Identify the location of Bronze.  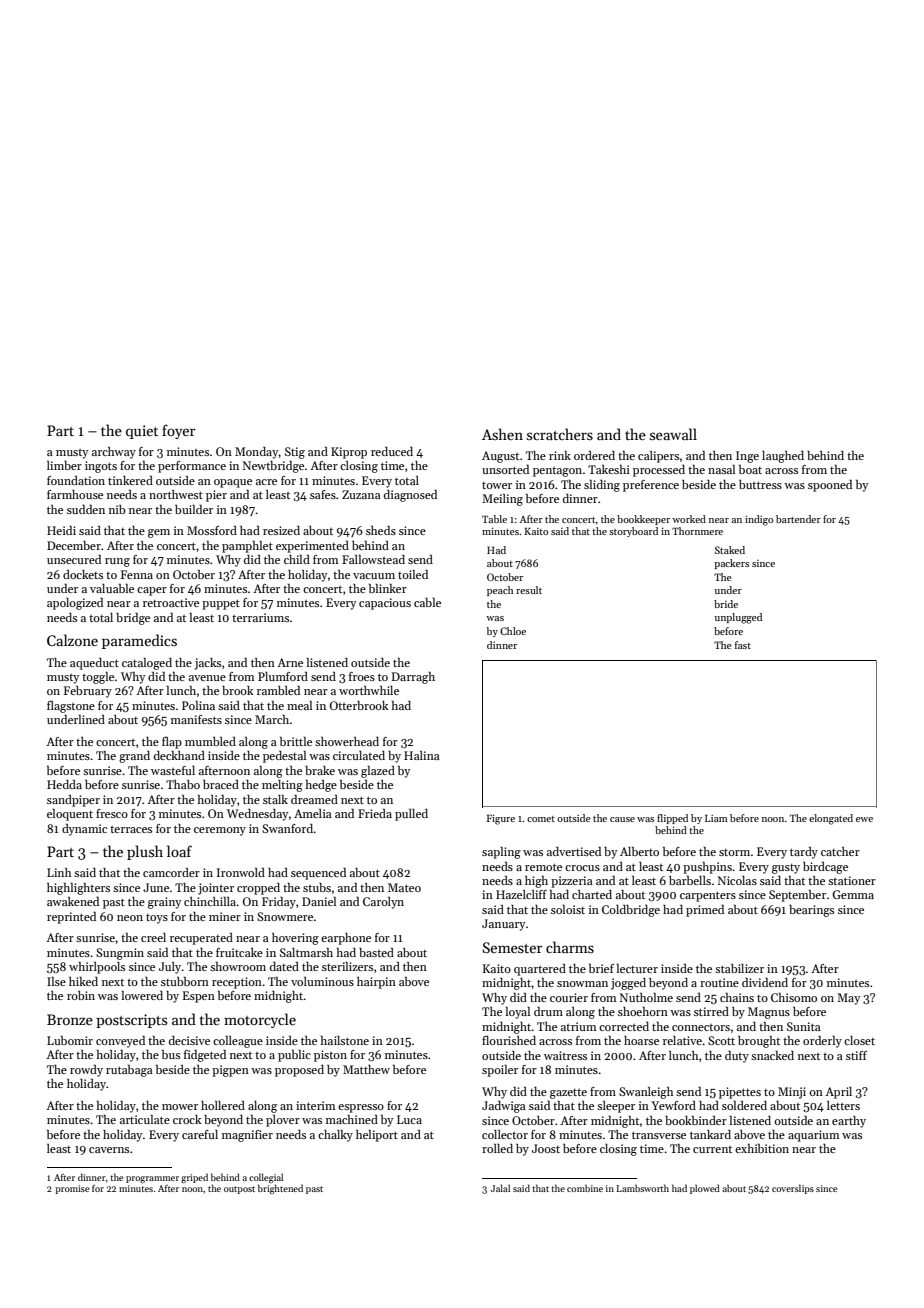
(70, 1019).
